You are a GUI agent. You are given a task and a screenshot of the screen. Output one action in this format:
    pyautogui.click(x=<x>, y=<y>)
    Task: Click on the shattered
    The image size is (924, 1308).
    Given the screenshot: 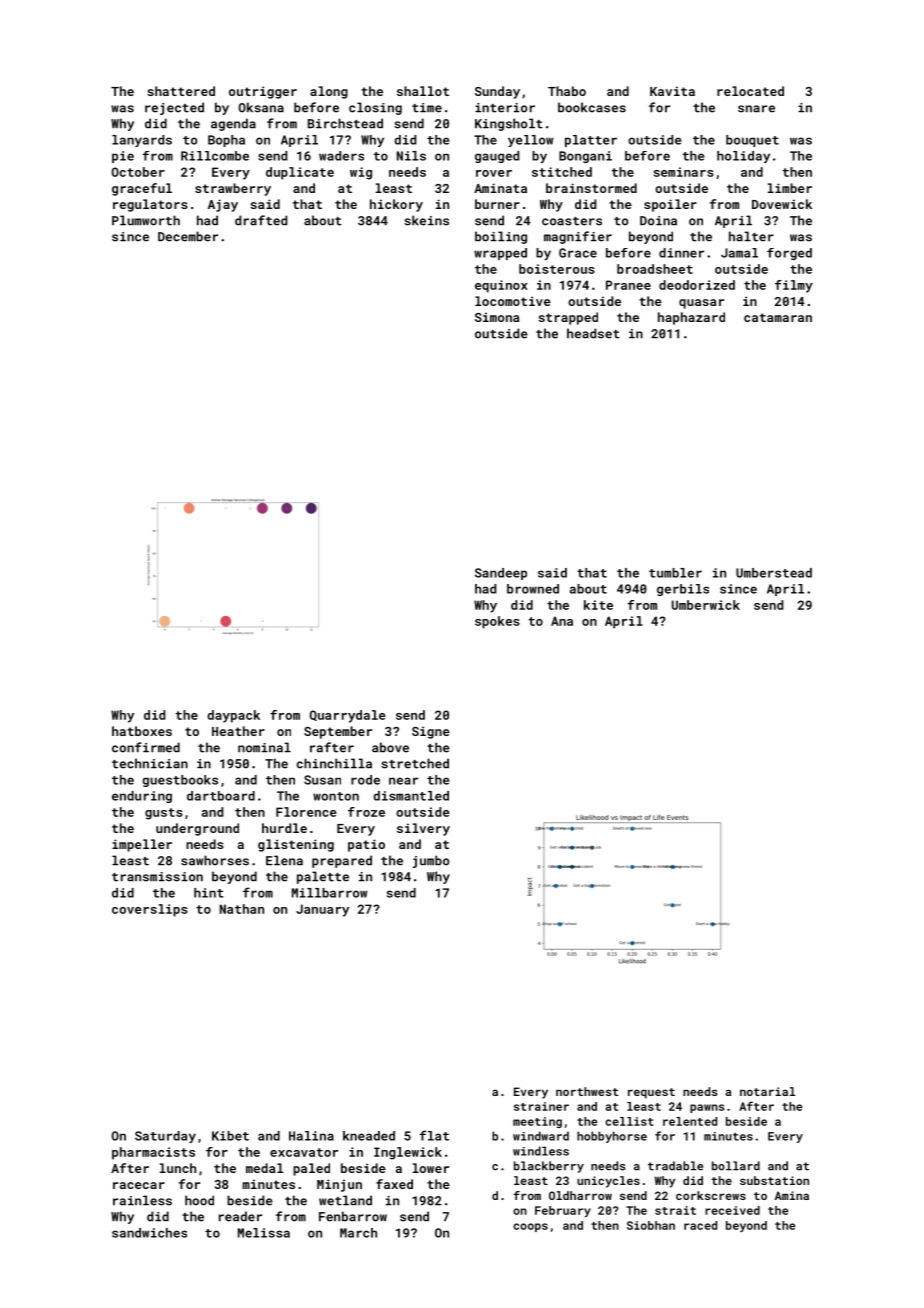 What is the action you would take?
    pyautogui.click(x=181, y=91)
